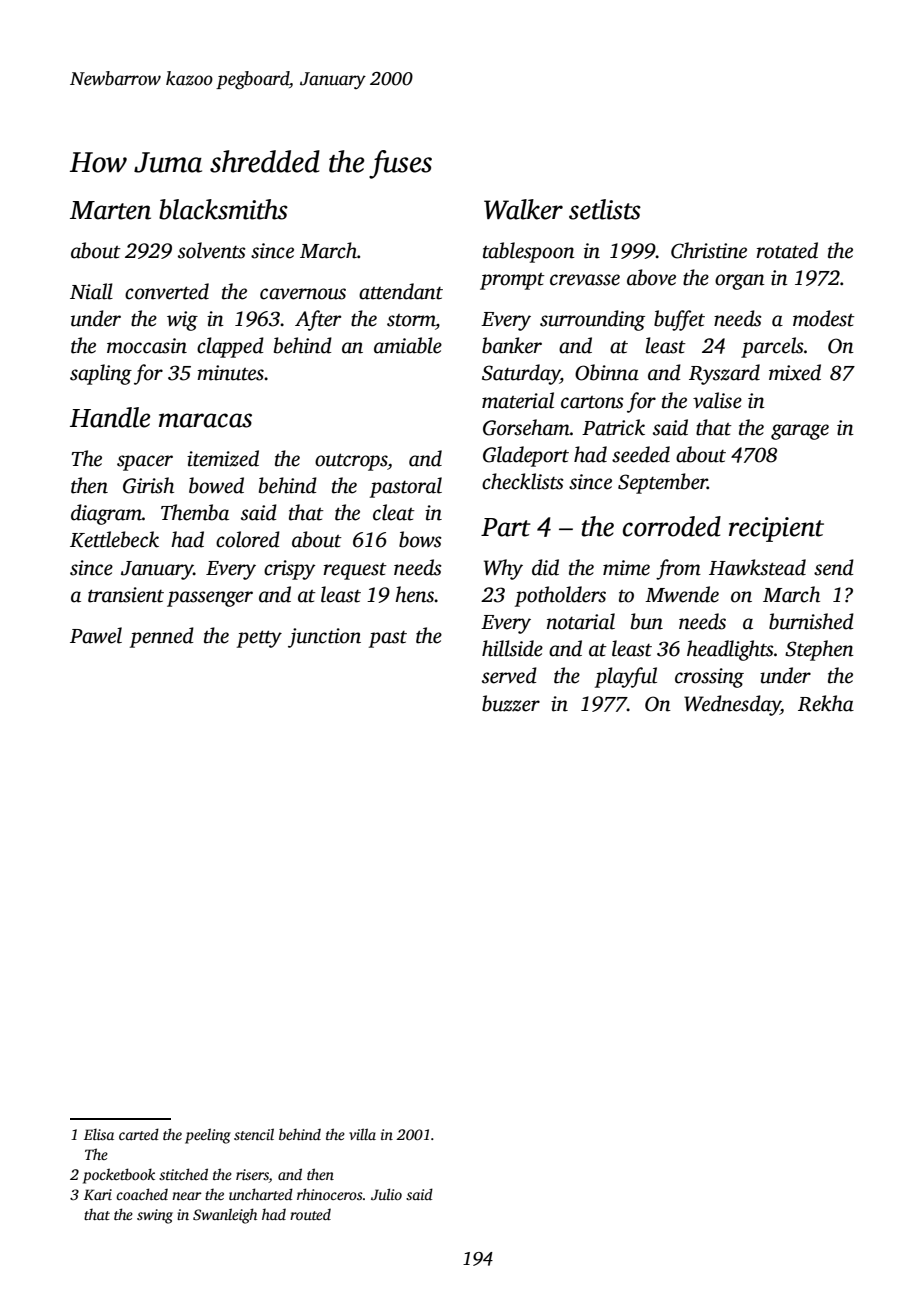 The height and width of the page is (1311, 924). Describe the element at coordinates (254, 1134) in the page. I see `stencil` at that location.
